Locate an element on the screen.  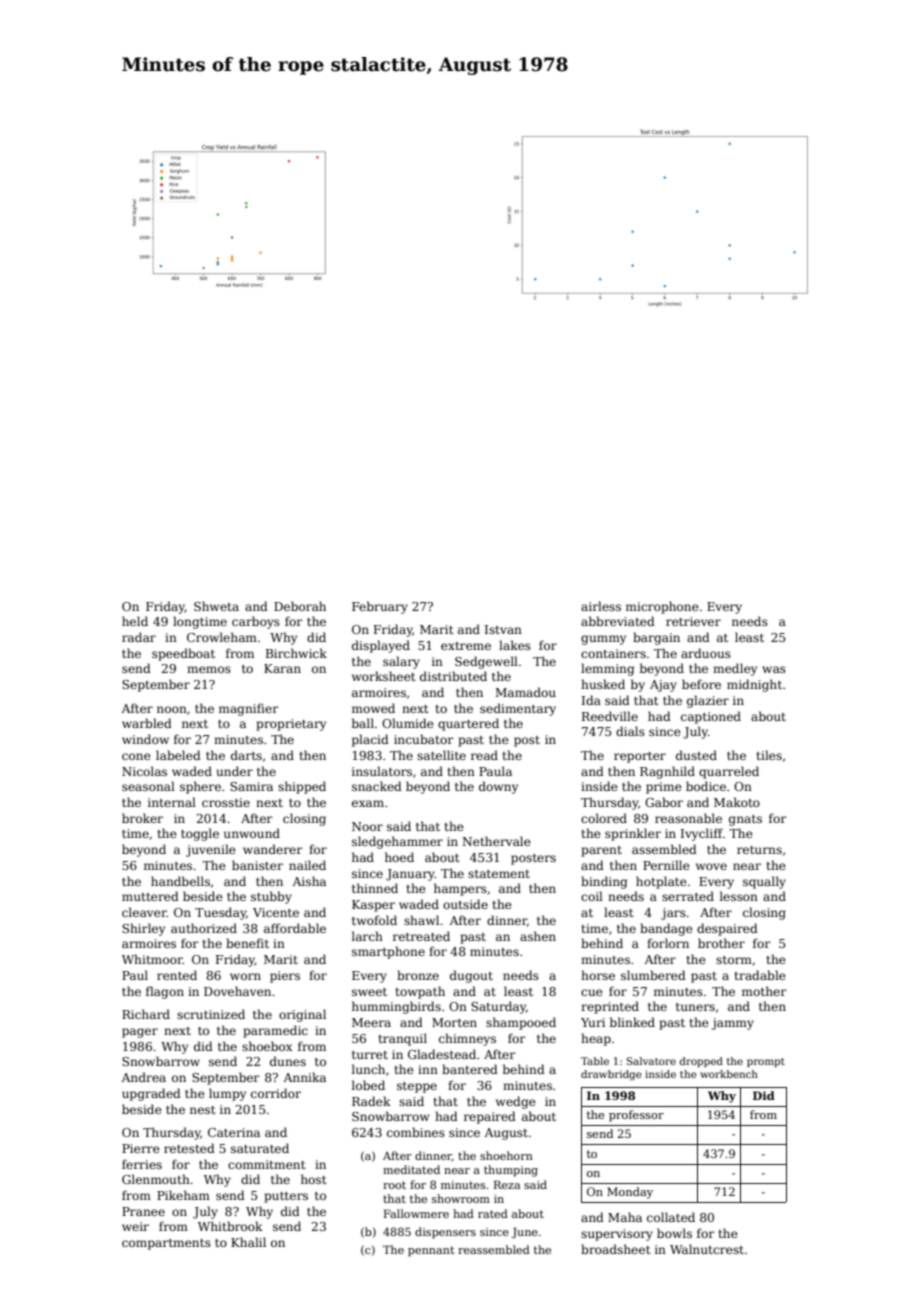
professor is located at coordinates (636, 1116).
